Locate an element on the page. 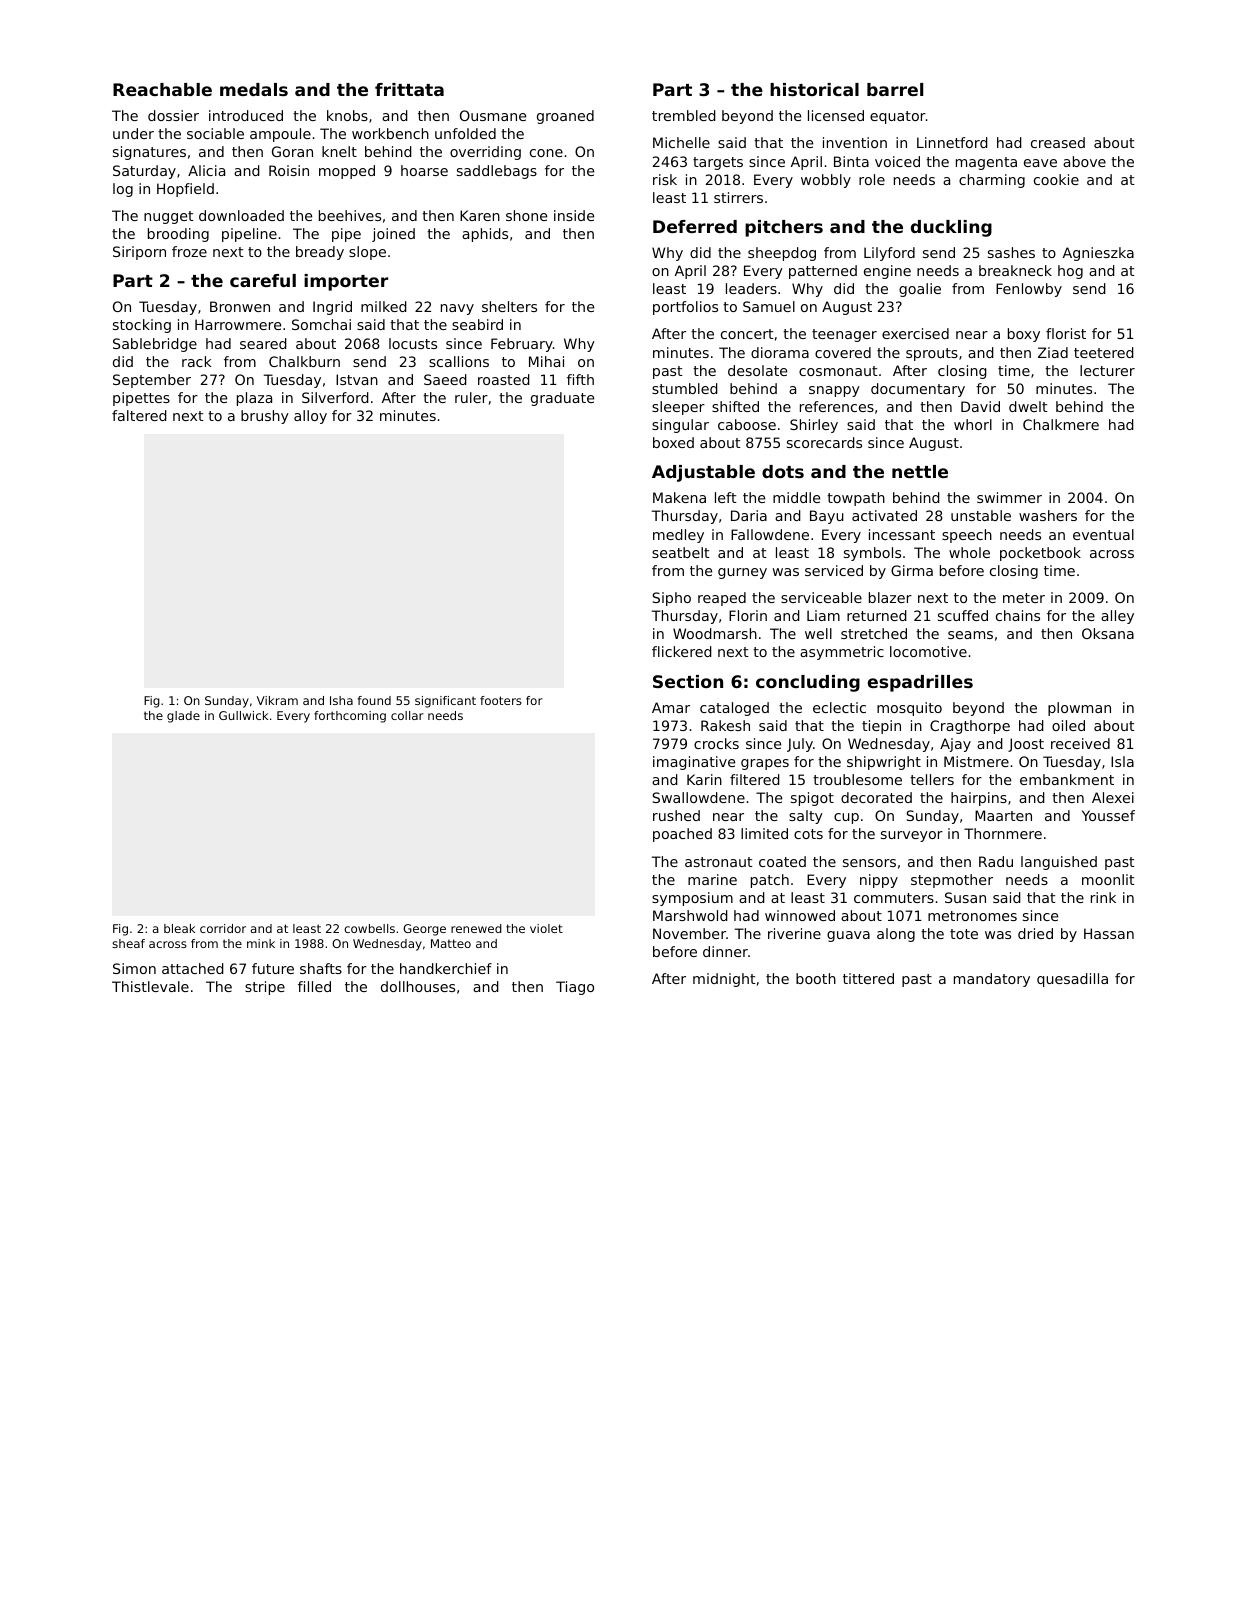  crocks is located at coordinates (716, 743).
